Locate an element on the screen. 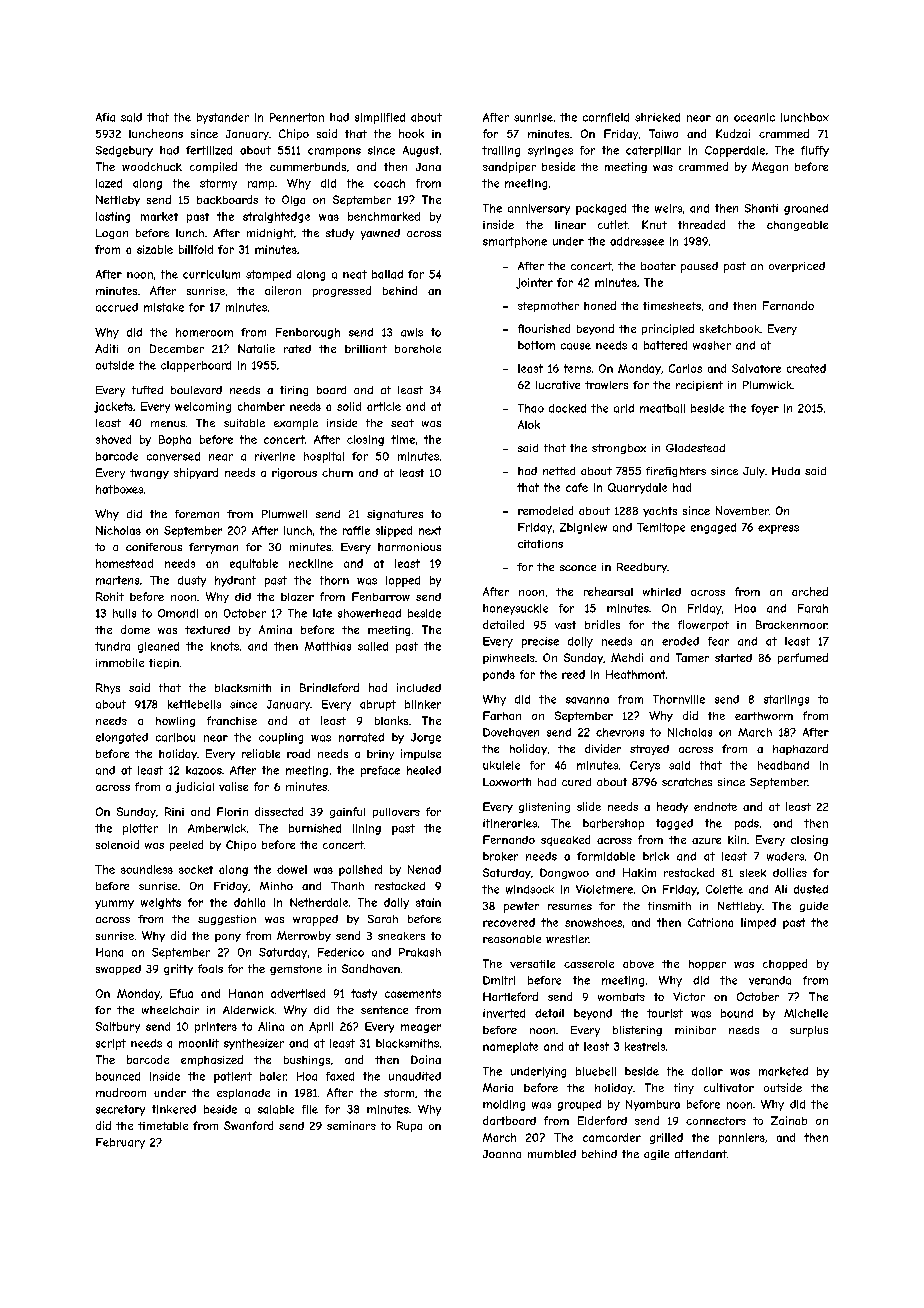 The image size is (924, 1308). smartphone is located at coordinates (515, 242).
